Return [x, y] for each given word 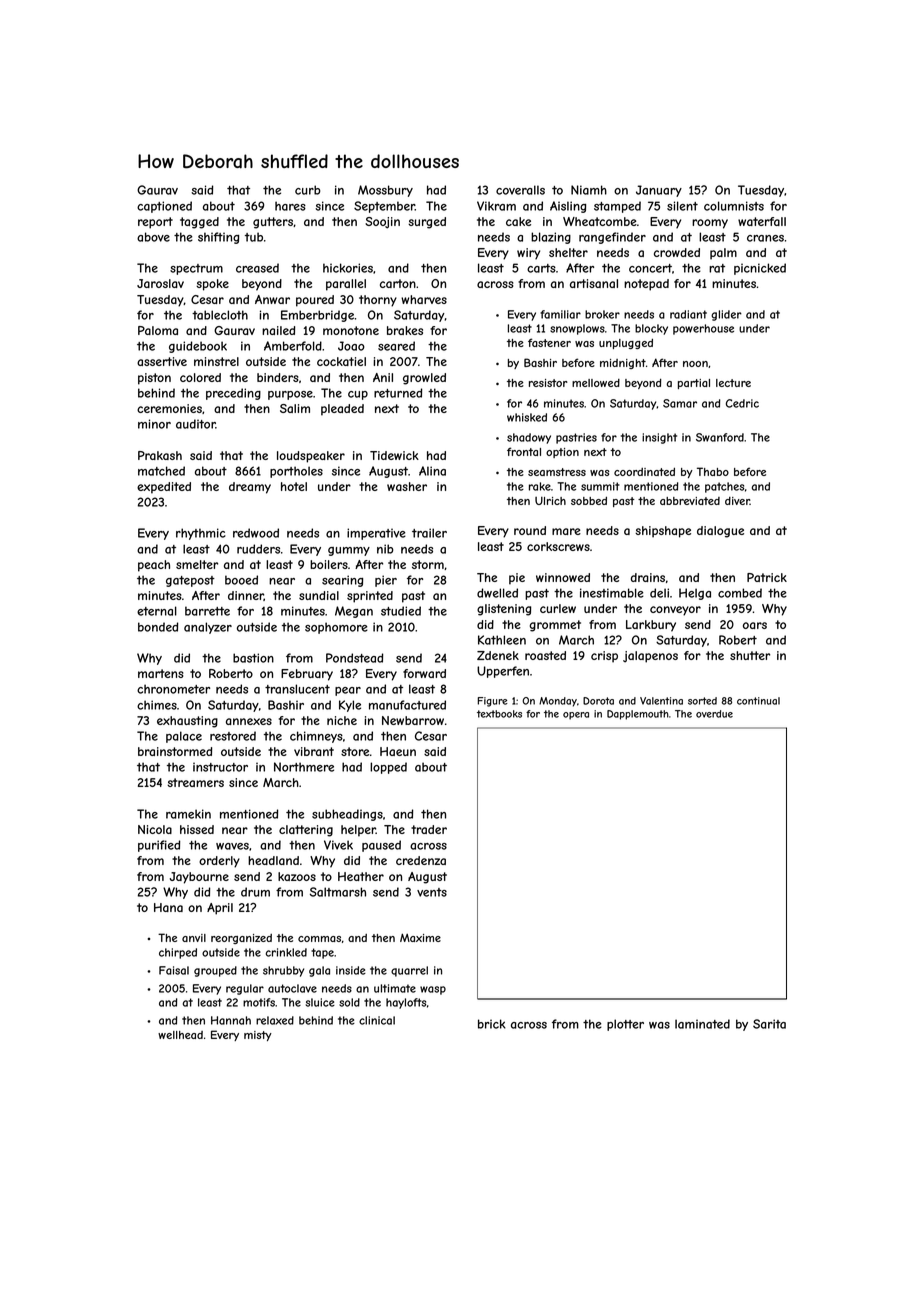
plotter [625, 1025]
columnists [734, 206]
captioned [164, 207]
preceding [233, 394]
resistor [548, 383]
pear [348, 691]
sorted [702, 701]
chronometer [173, 689]
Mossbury [385, 191]
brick [492, 1024]
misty [258, 1036]
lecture [733, 383]
